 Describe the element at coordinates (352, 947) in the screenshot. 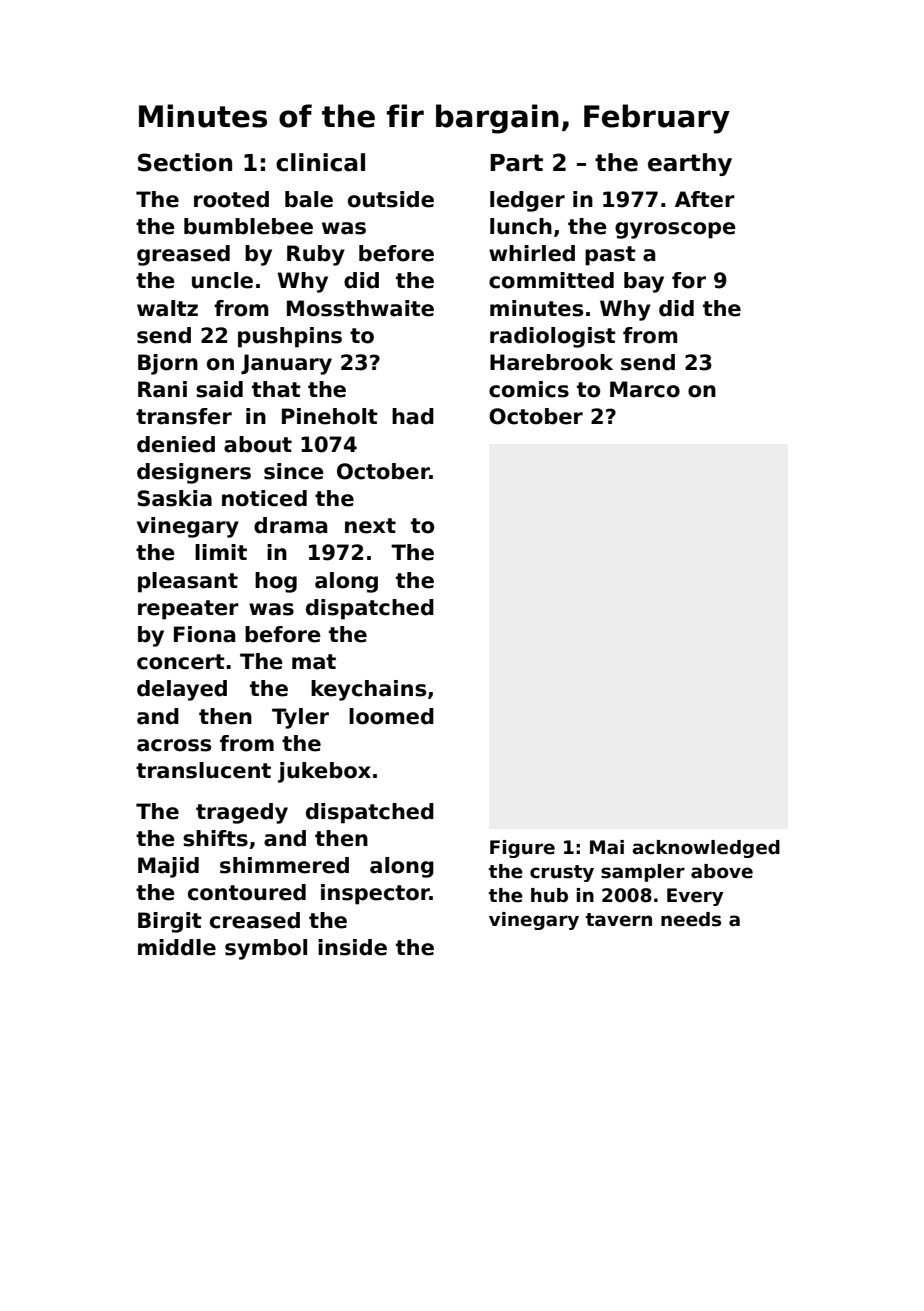

I see `inside` at that location.
